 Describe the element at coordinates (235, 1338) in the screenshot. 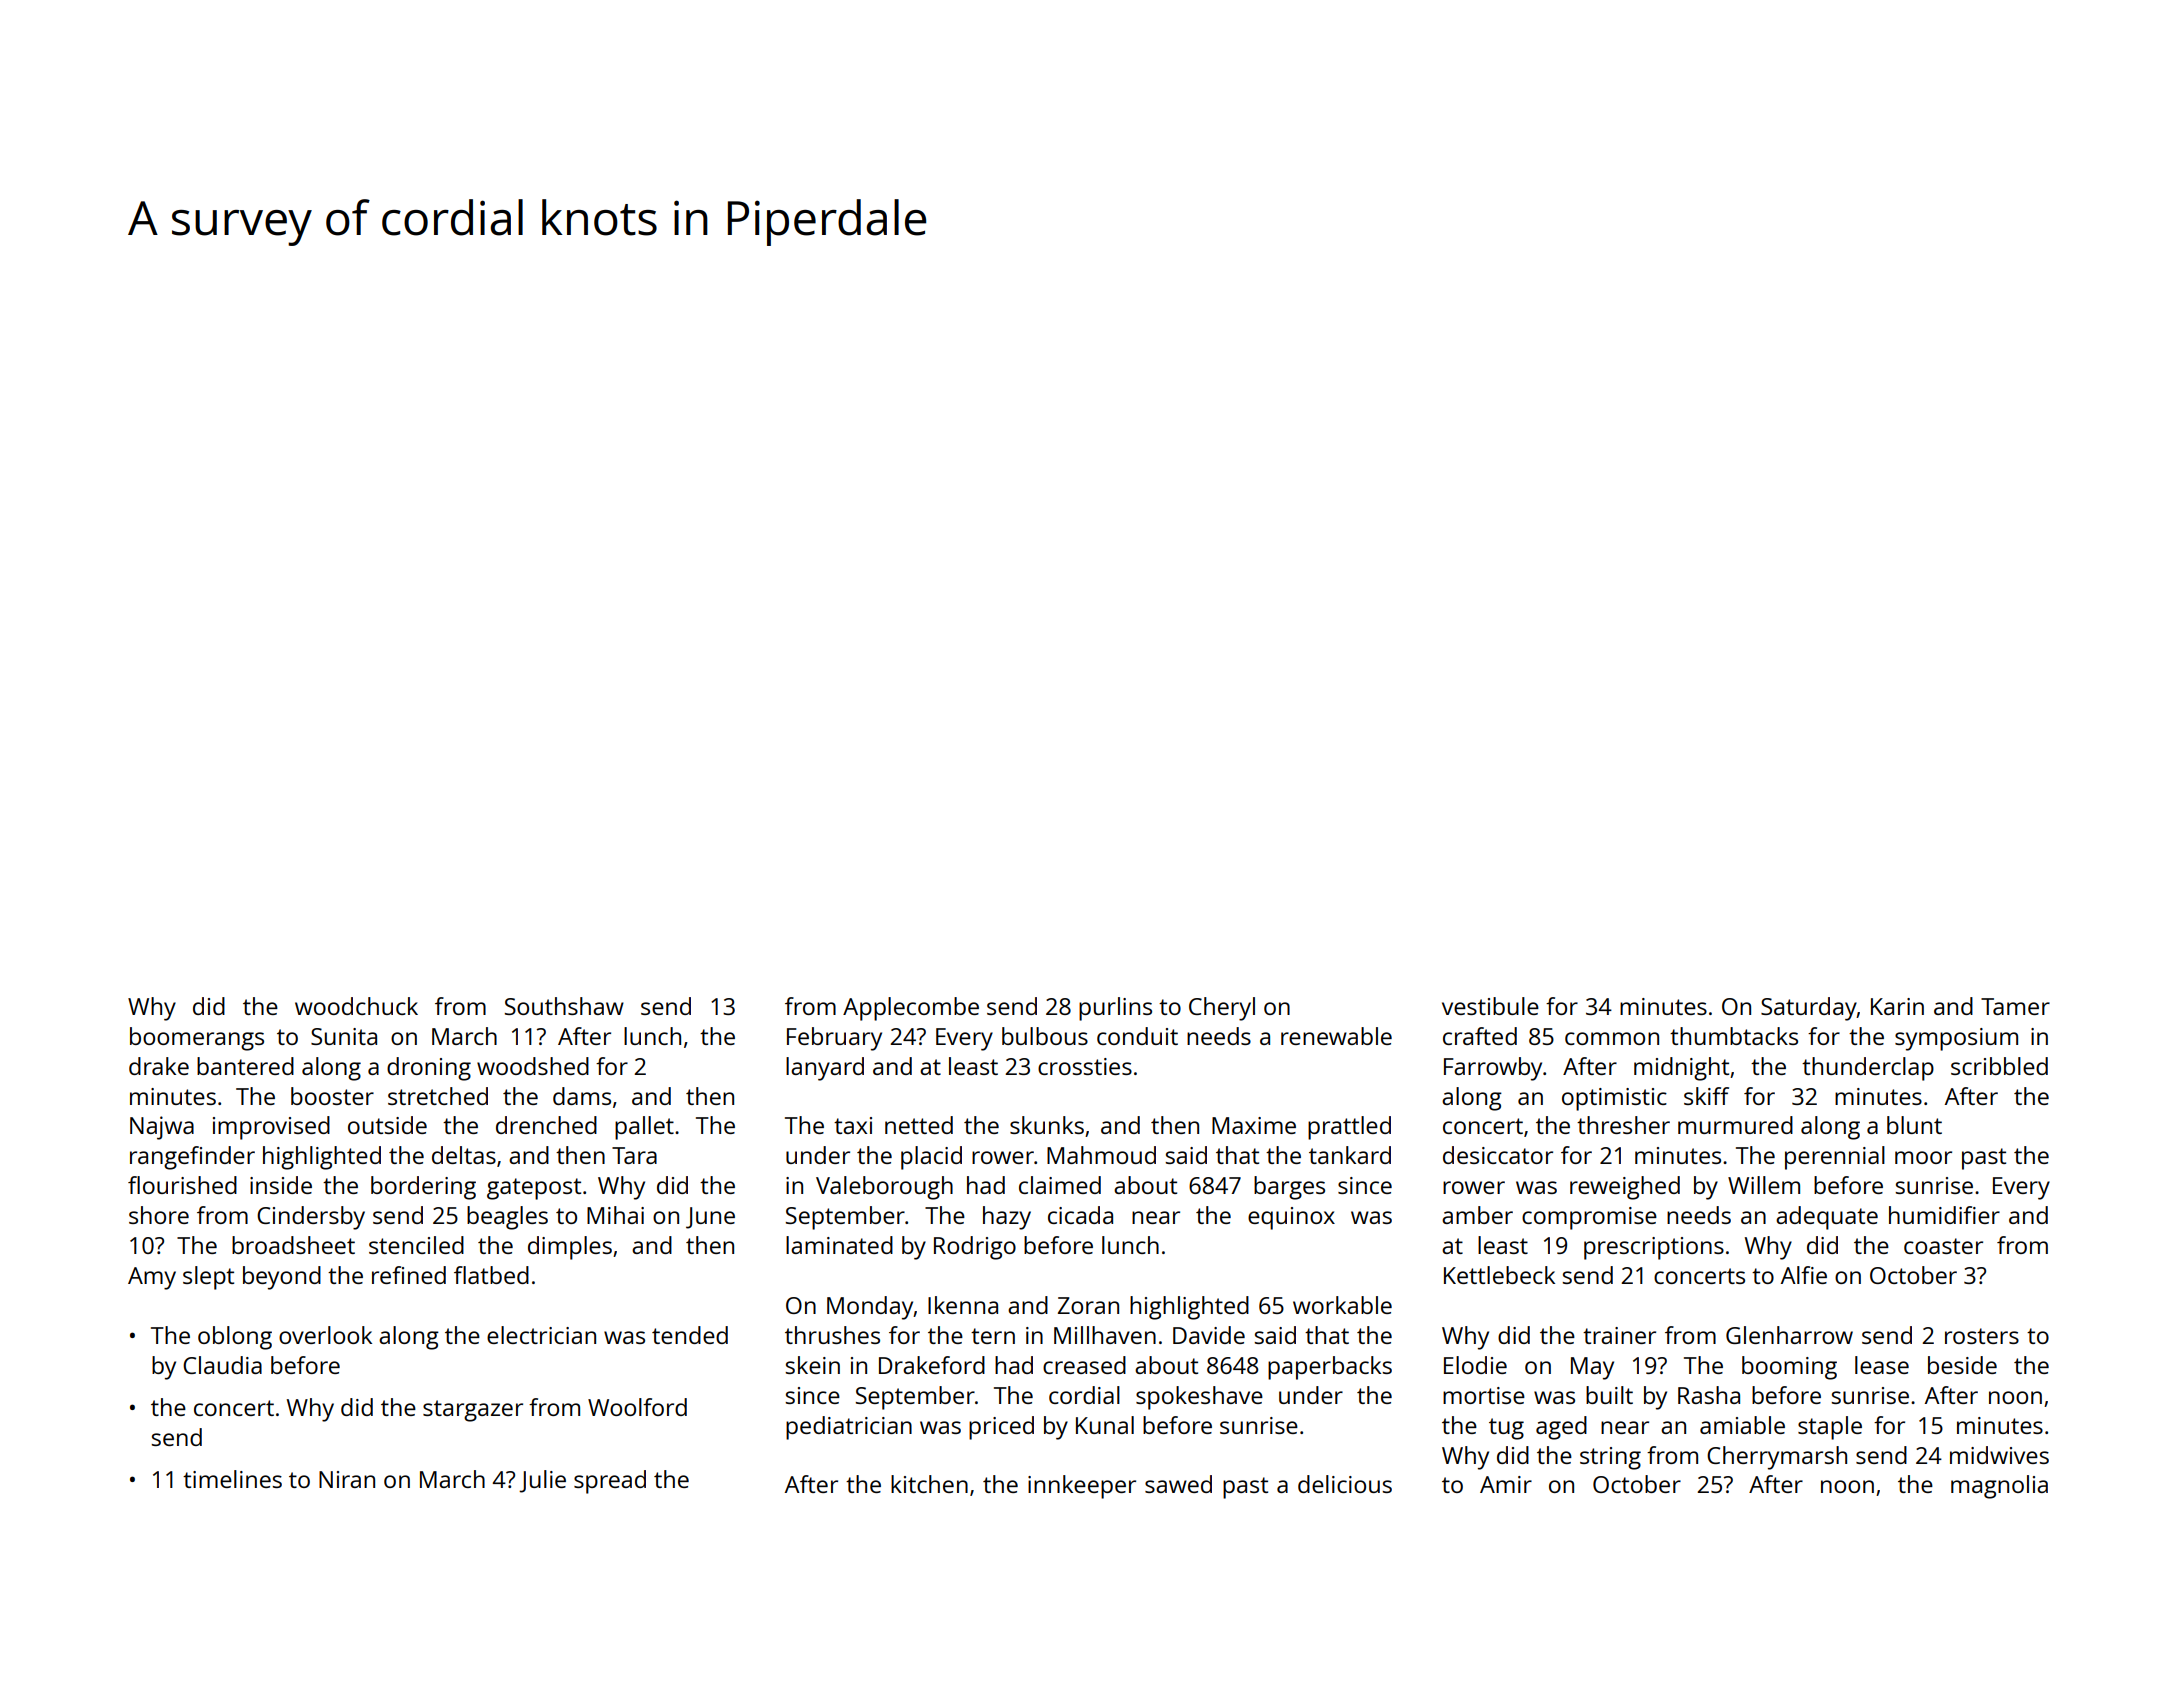

I see `oblong` at that location.
